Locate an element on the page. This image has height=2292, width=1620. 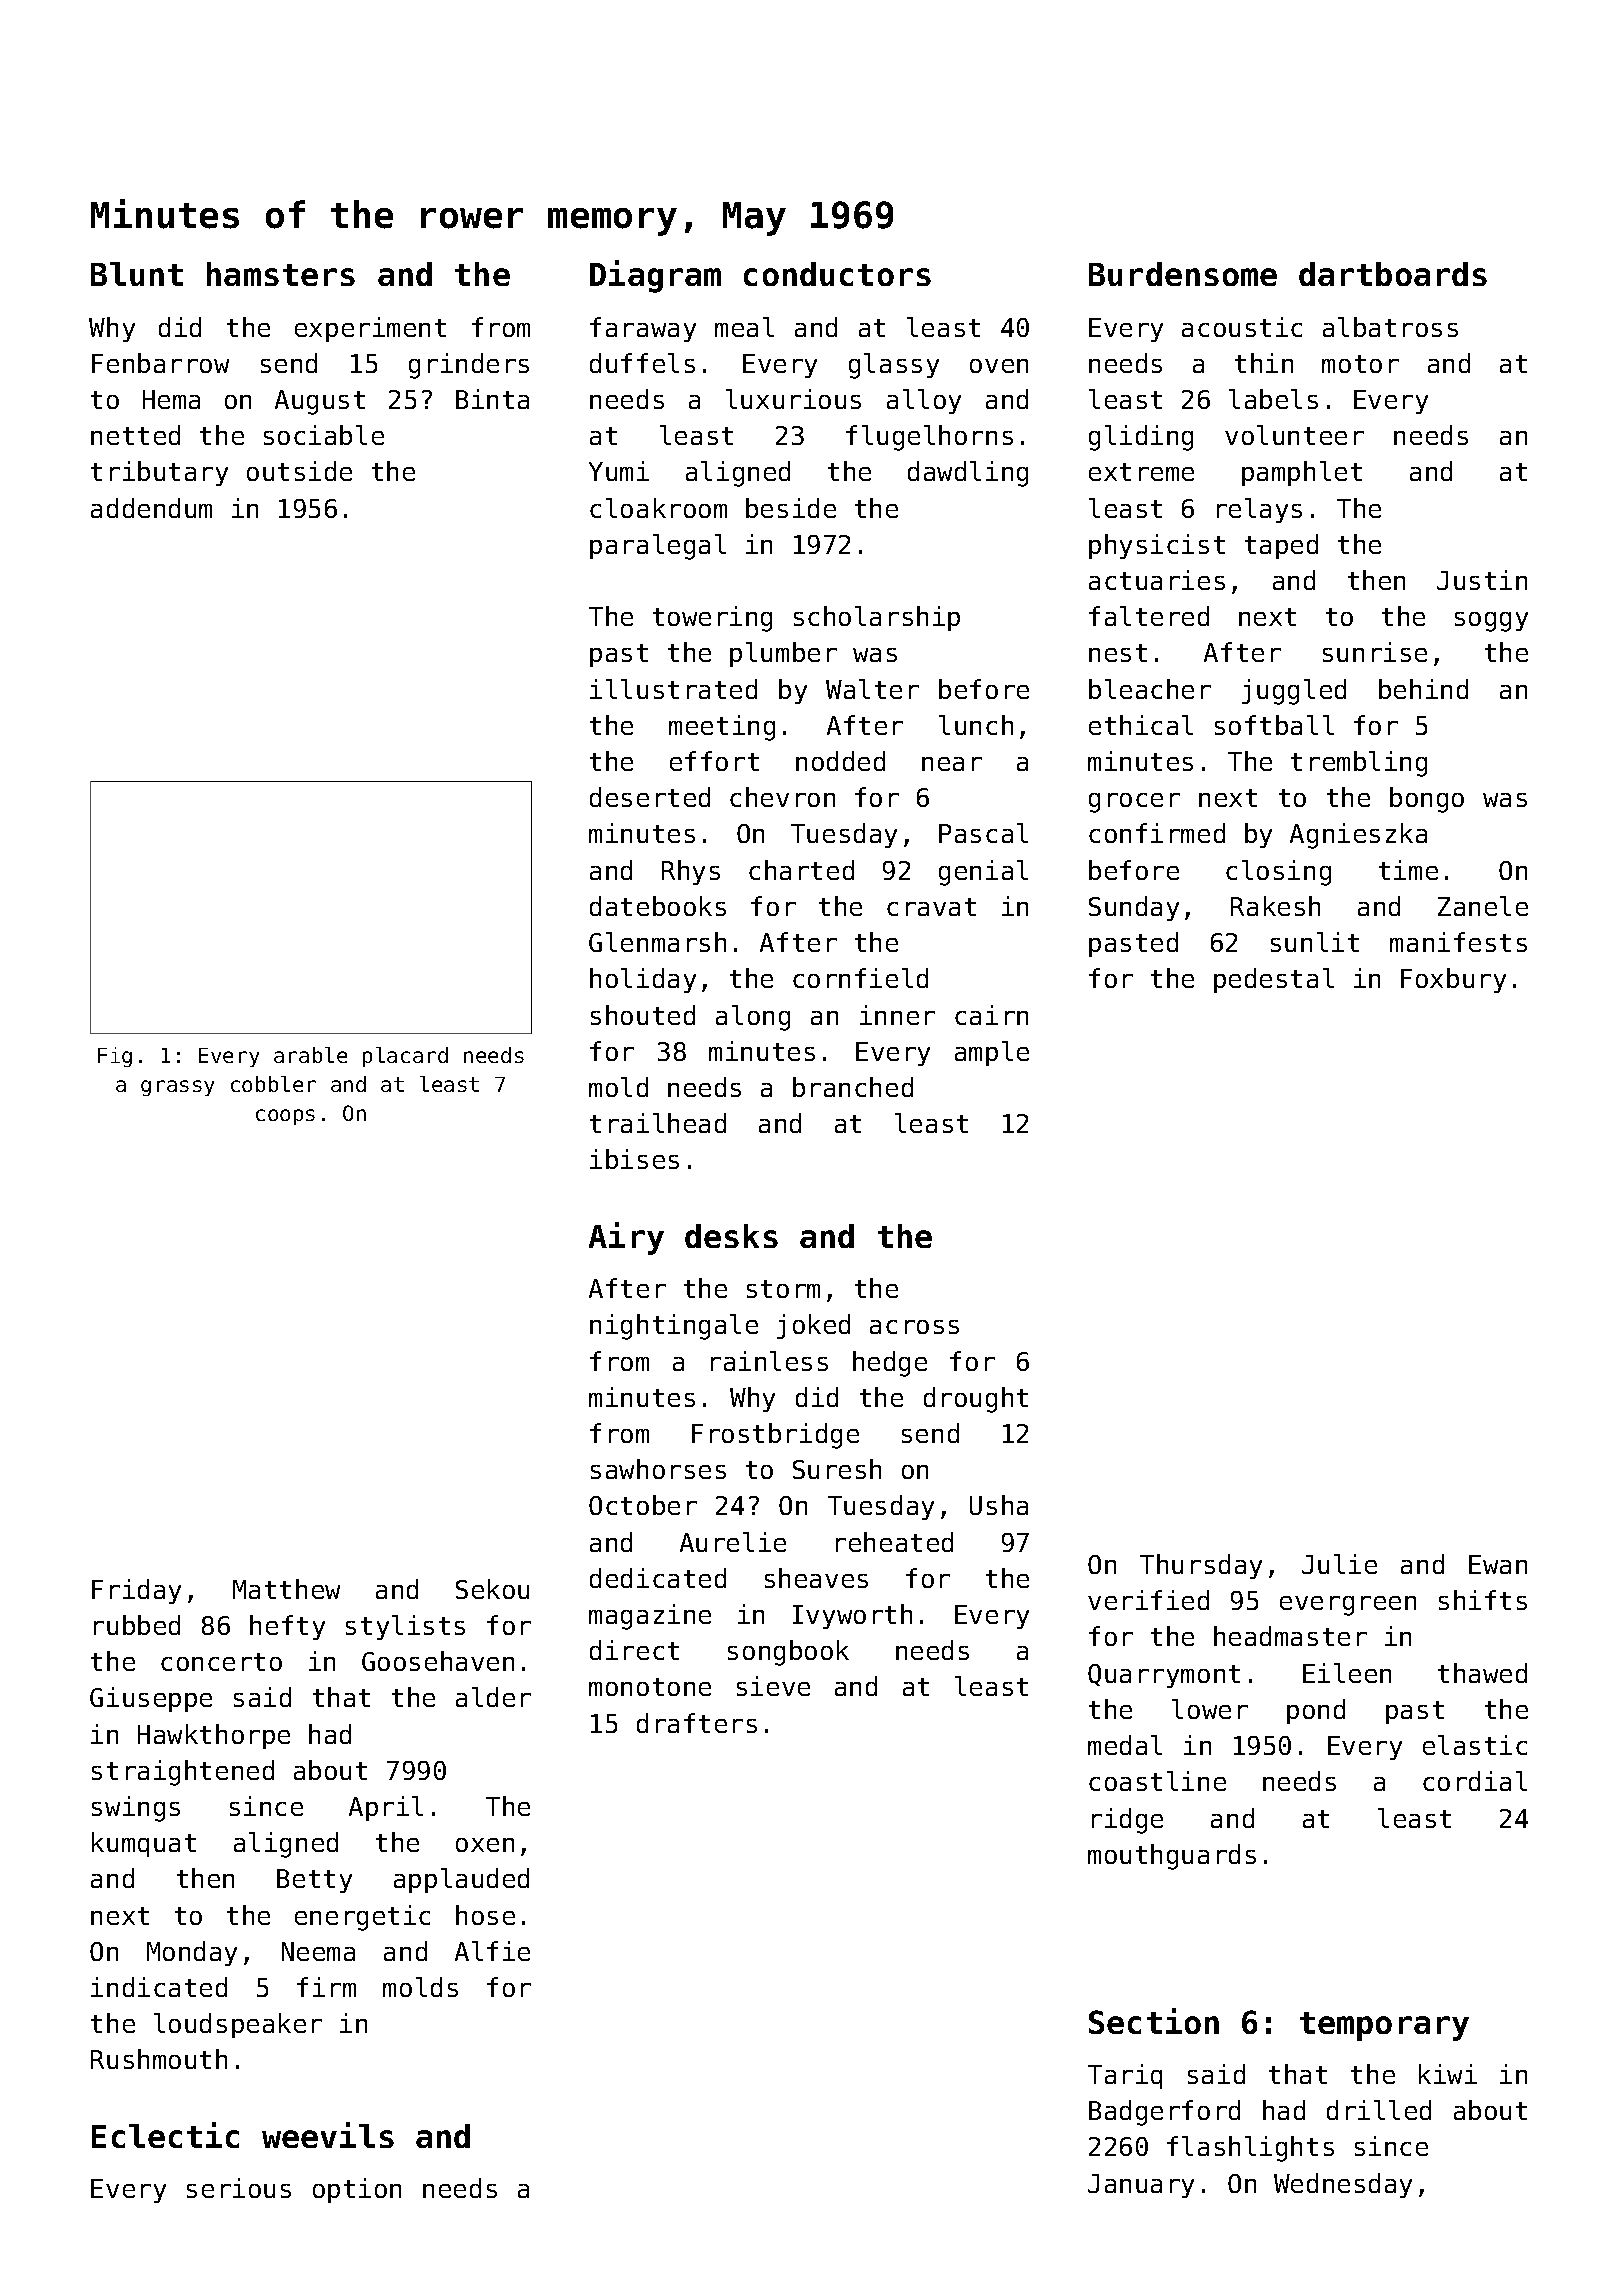
sieve is located at coordinates (773, 1686).
